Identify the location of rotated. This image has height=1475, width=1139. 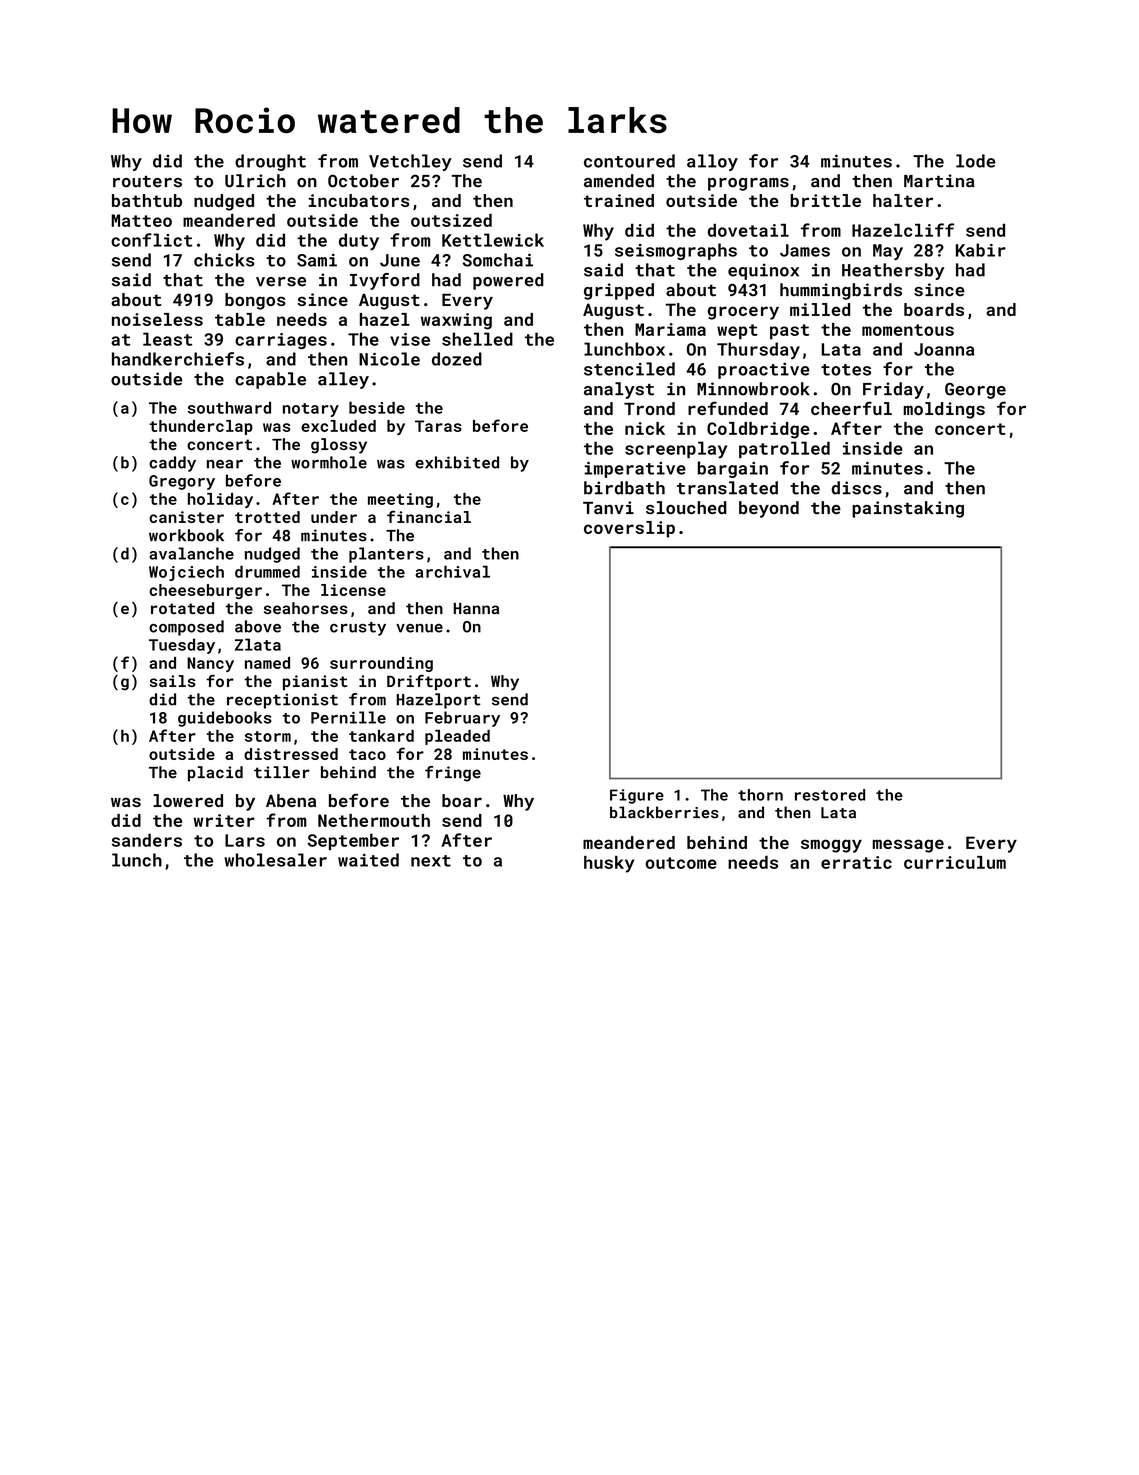
(182, 608).
